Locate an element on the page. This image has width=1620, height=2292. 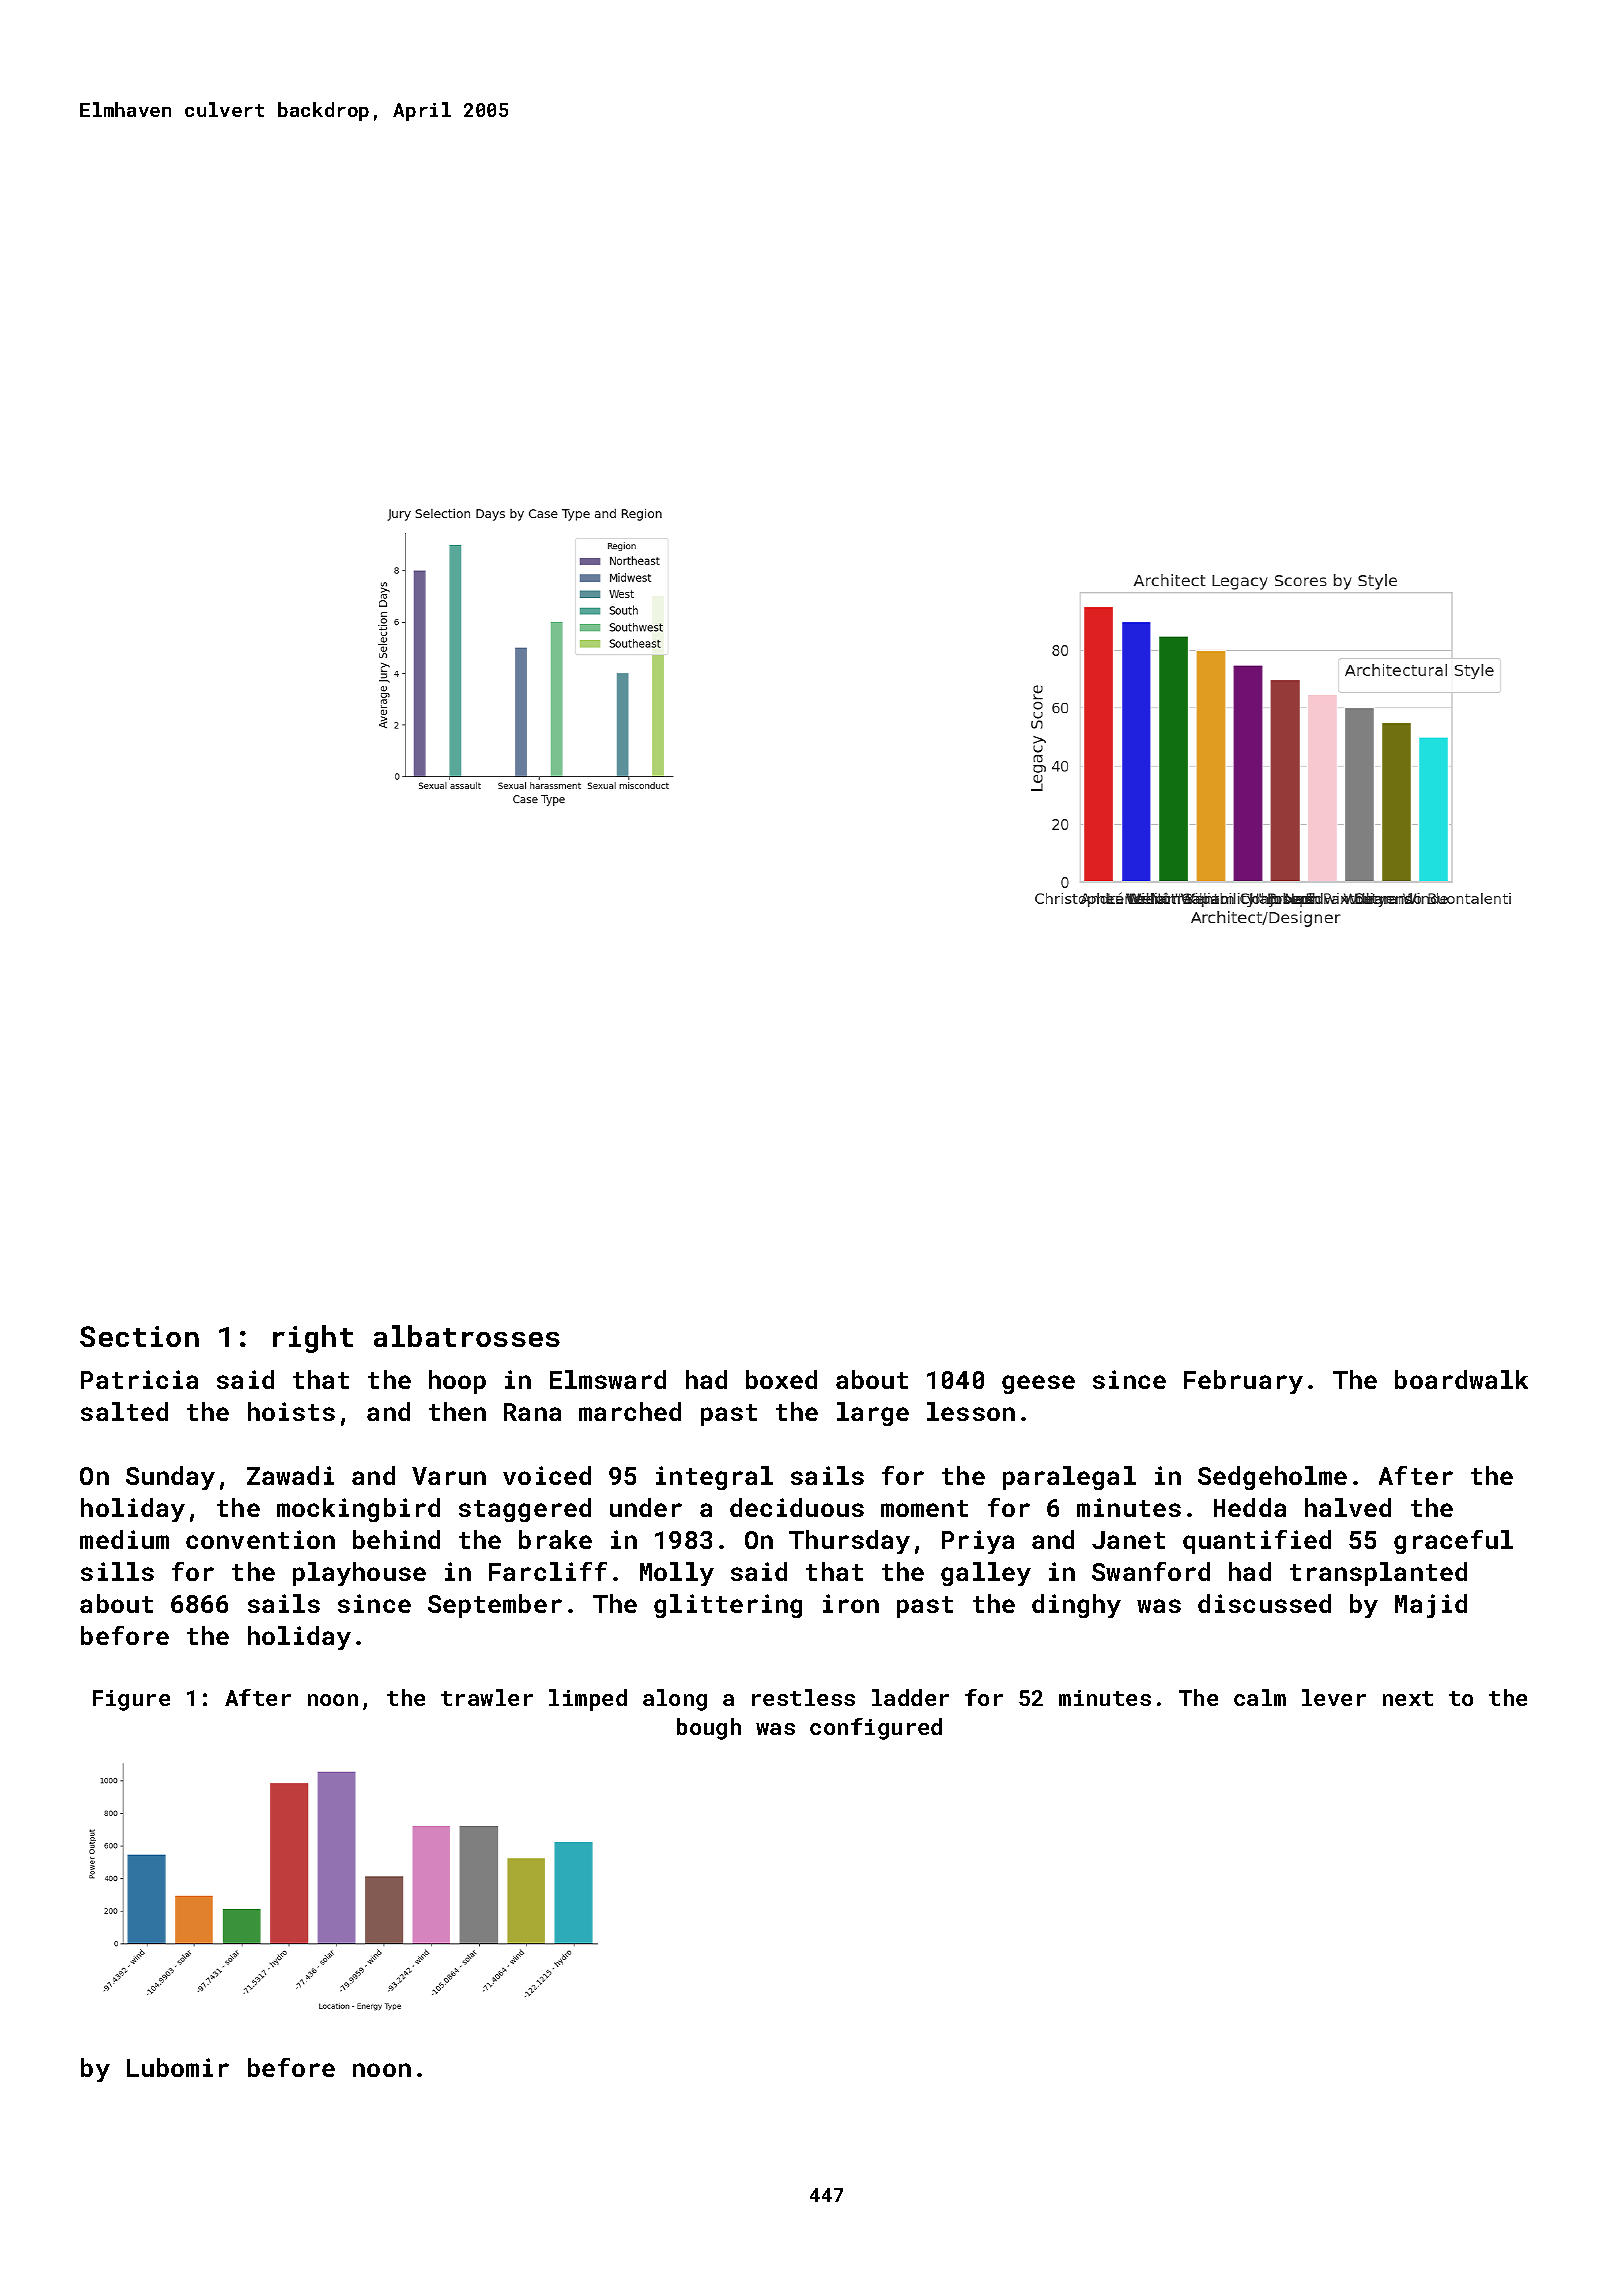
limped is located at coordinates (588, 1700).
